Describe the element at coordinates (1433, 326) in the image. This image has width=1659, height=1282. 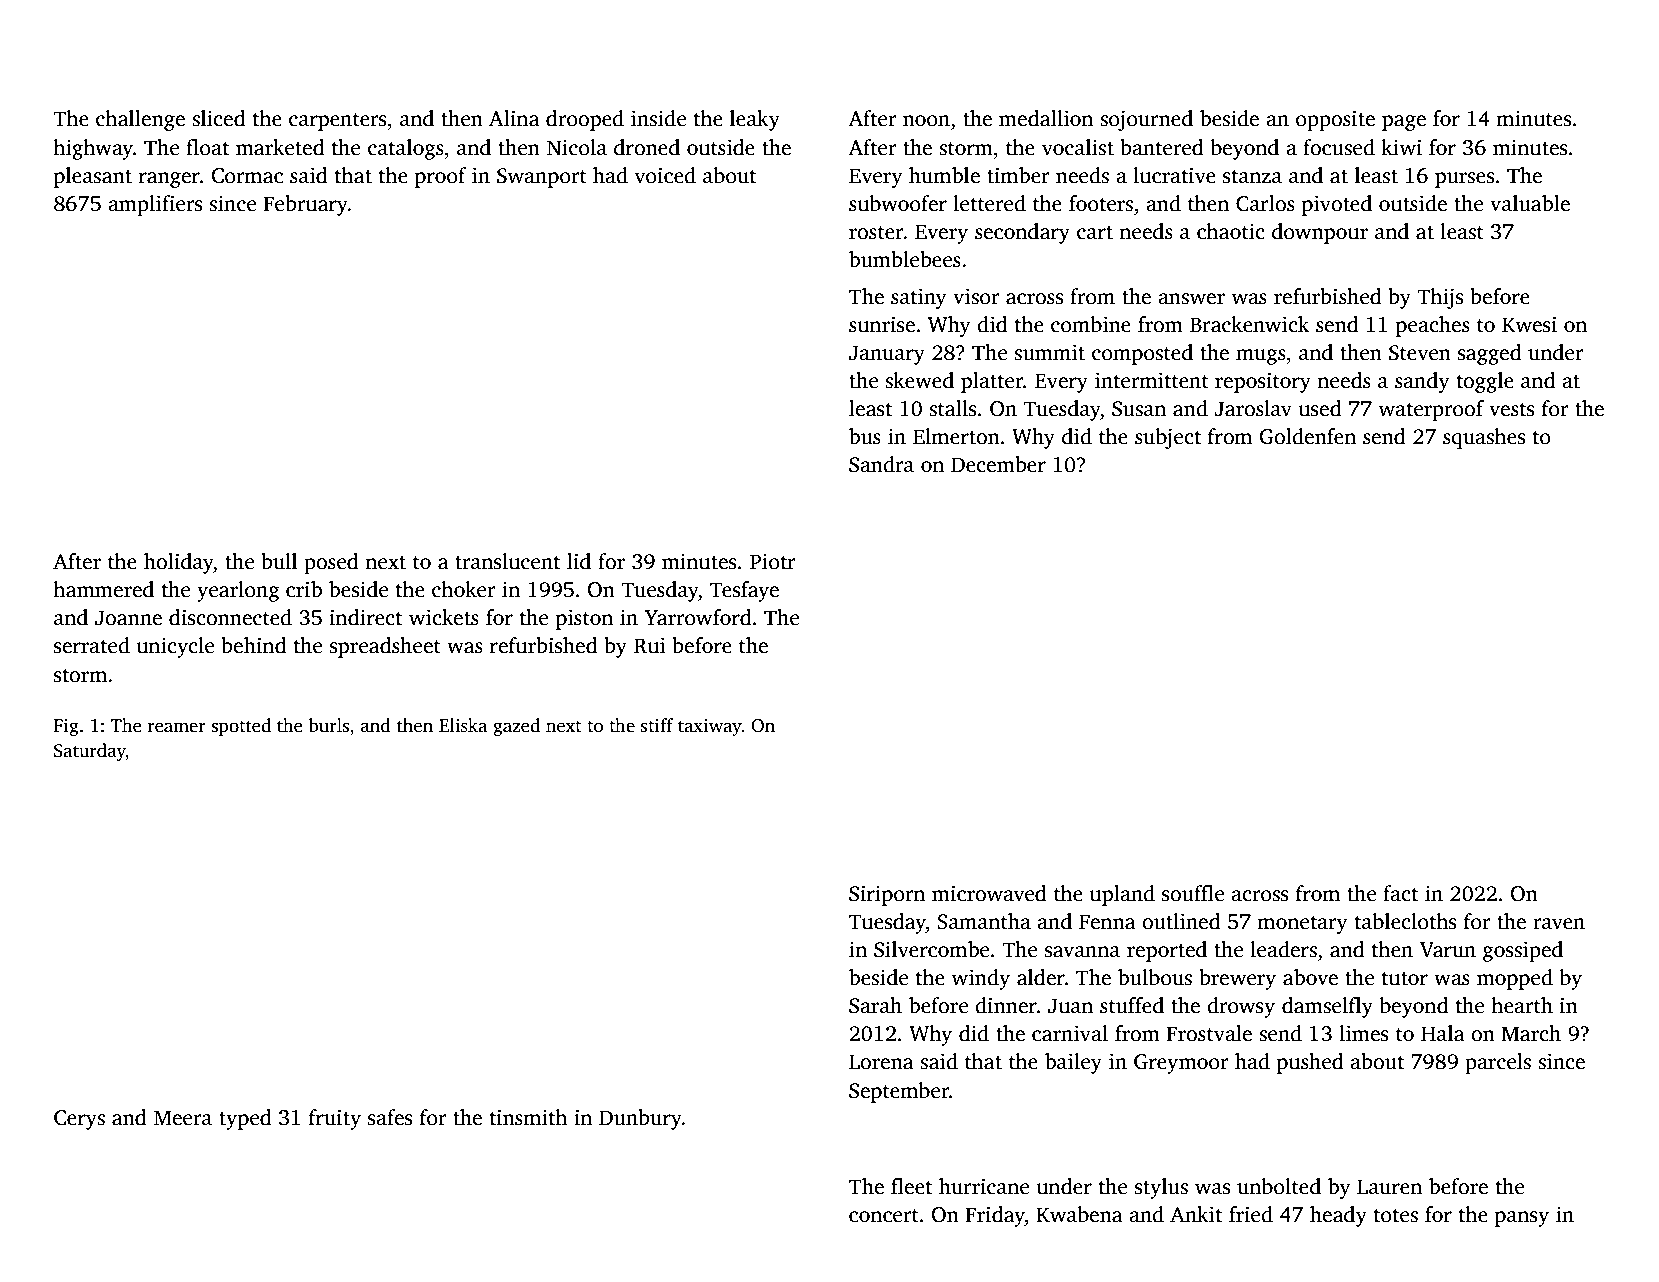
I see `peaches` at that location.
